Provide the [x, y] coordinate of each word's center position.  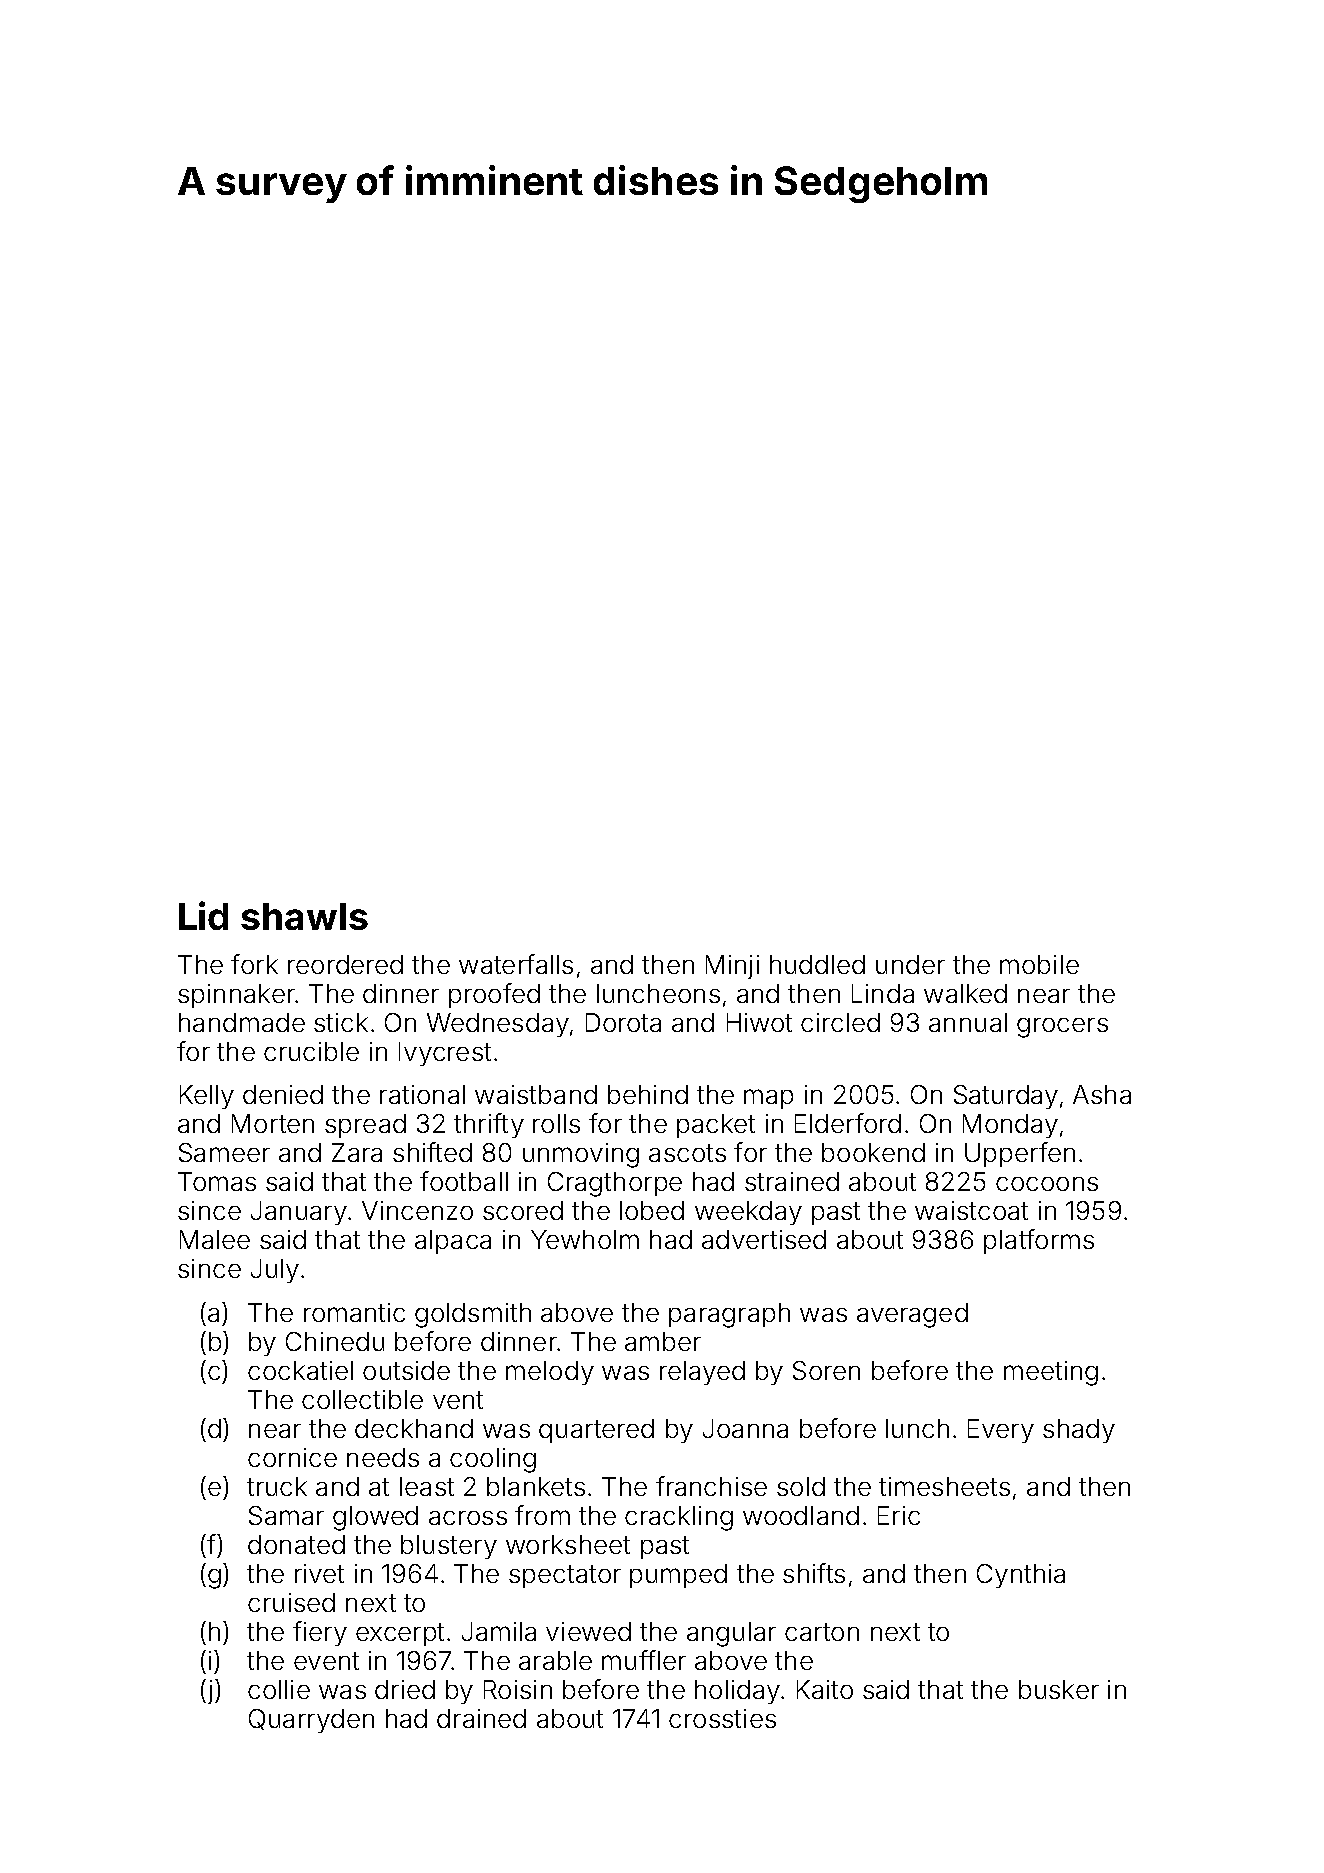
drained [481, 1718]
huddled [817, 964]
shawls [304, 916]
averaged [912, 1315]
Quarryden [311, 1721]
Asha [1102, 1094]
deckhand [414, 1428]
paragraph [729, 1315]
